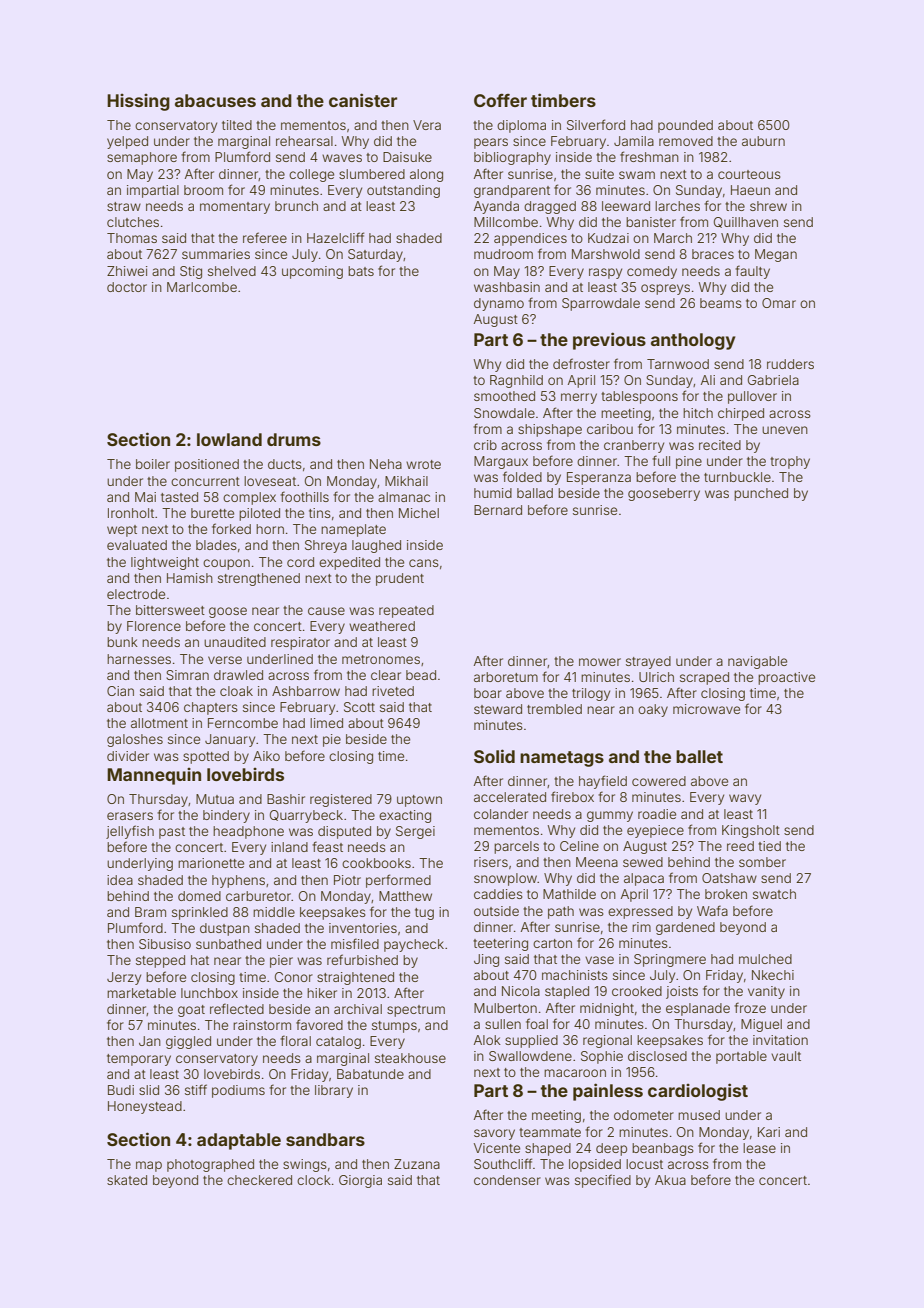  What do you see at coordinates (500, 100) in the document?
I see `Coffer` at bounding box center [500, 100].
